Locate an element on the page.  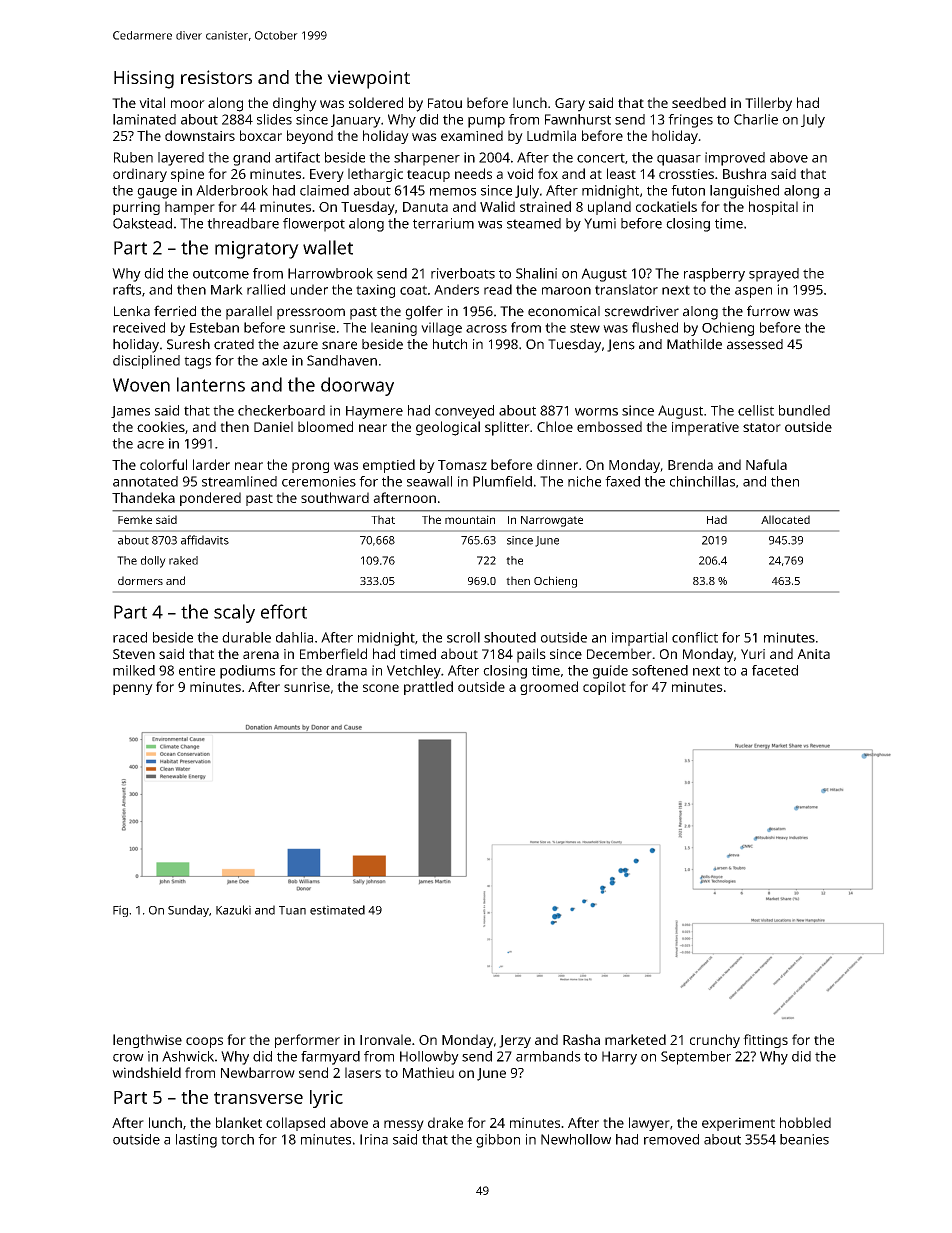
performer is located at coordinates (307, 1041).
